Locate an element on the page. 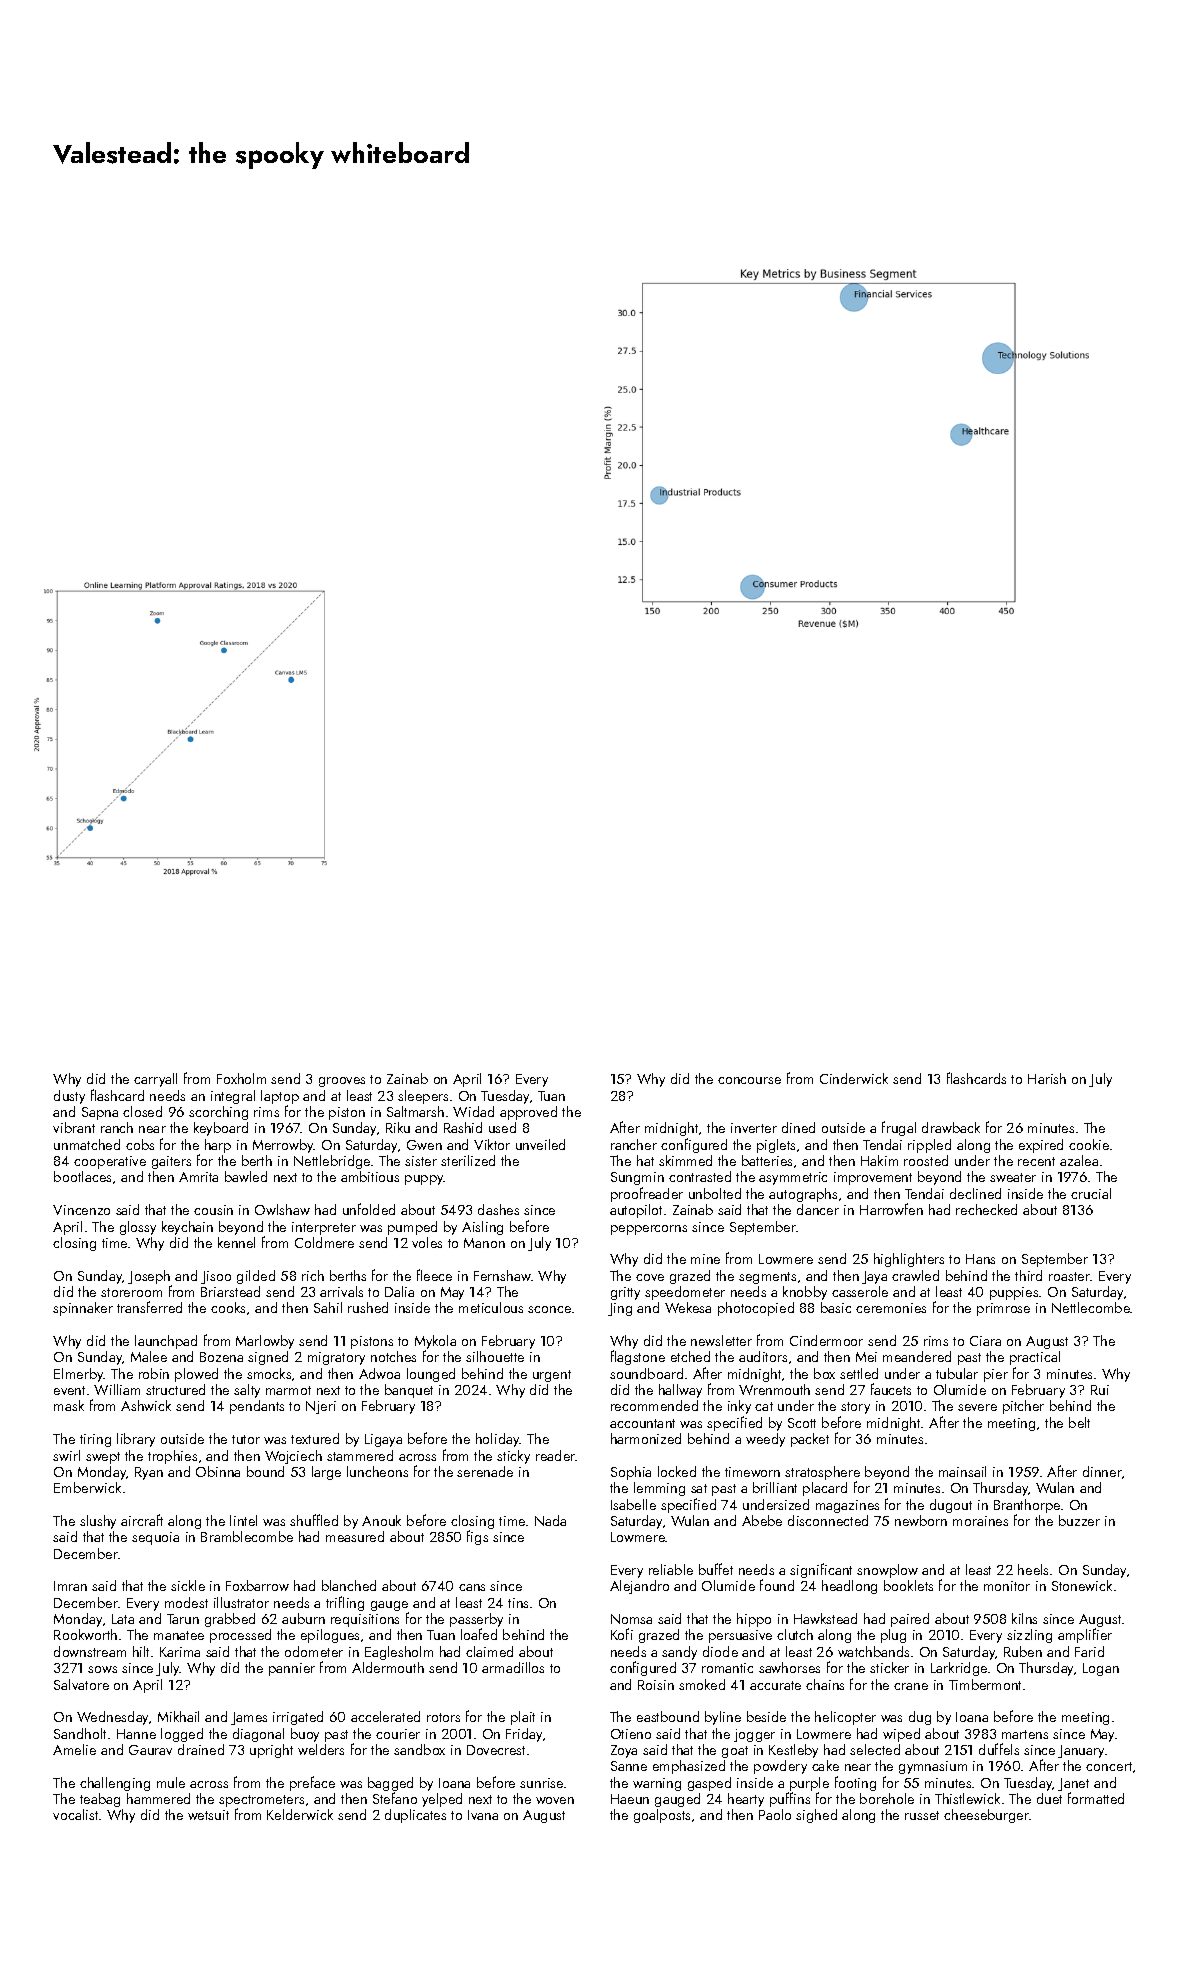  Hakim is located at coordinates (879, 1160).
